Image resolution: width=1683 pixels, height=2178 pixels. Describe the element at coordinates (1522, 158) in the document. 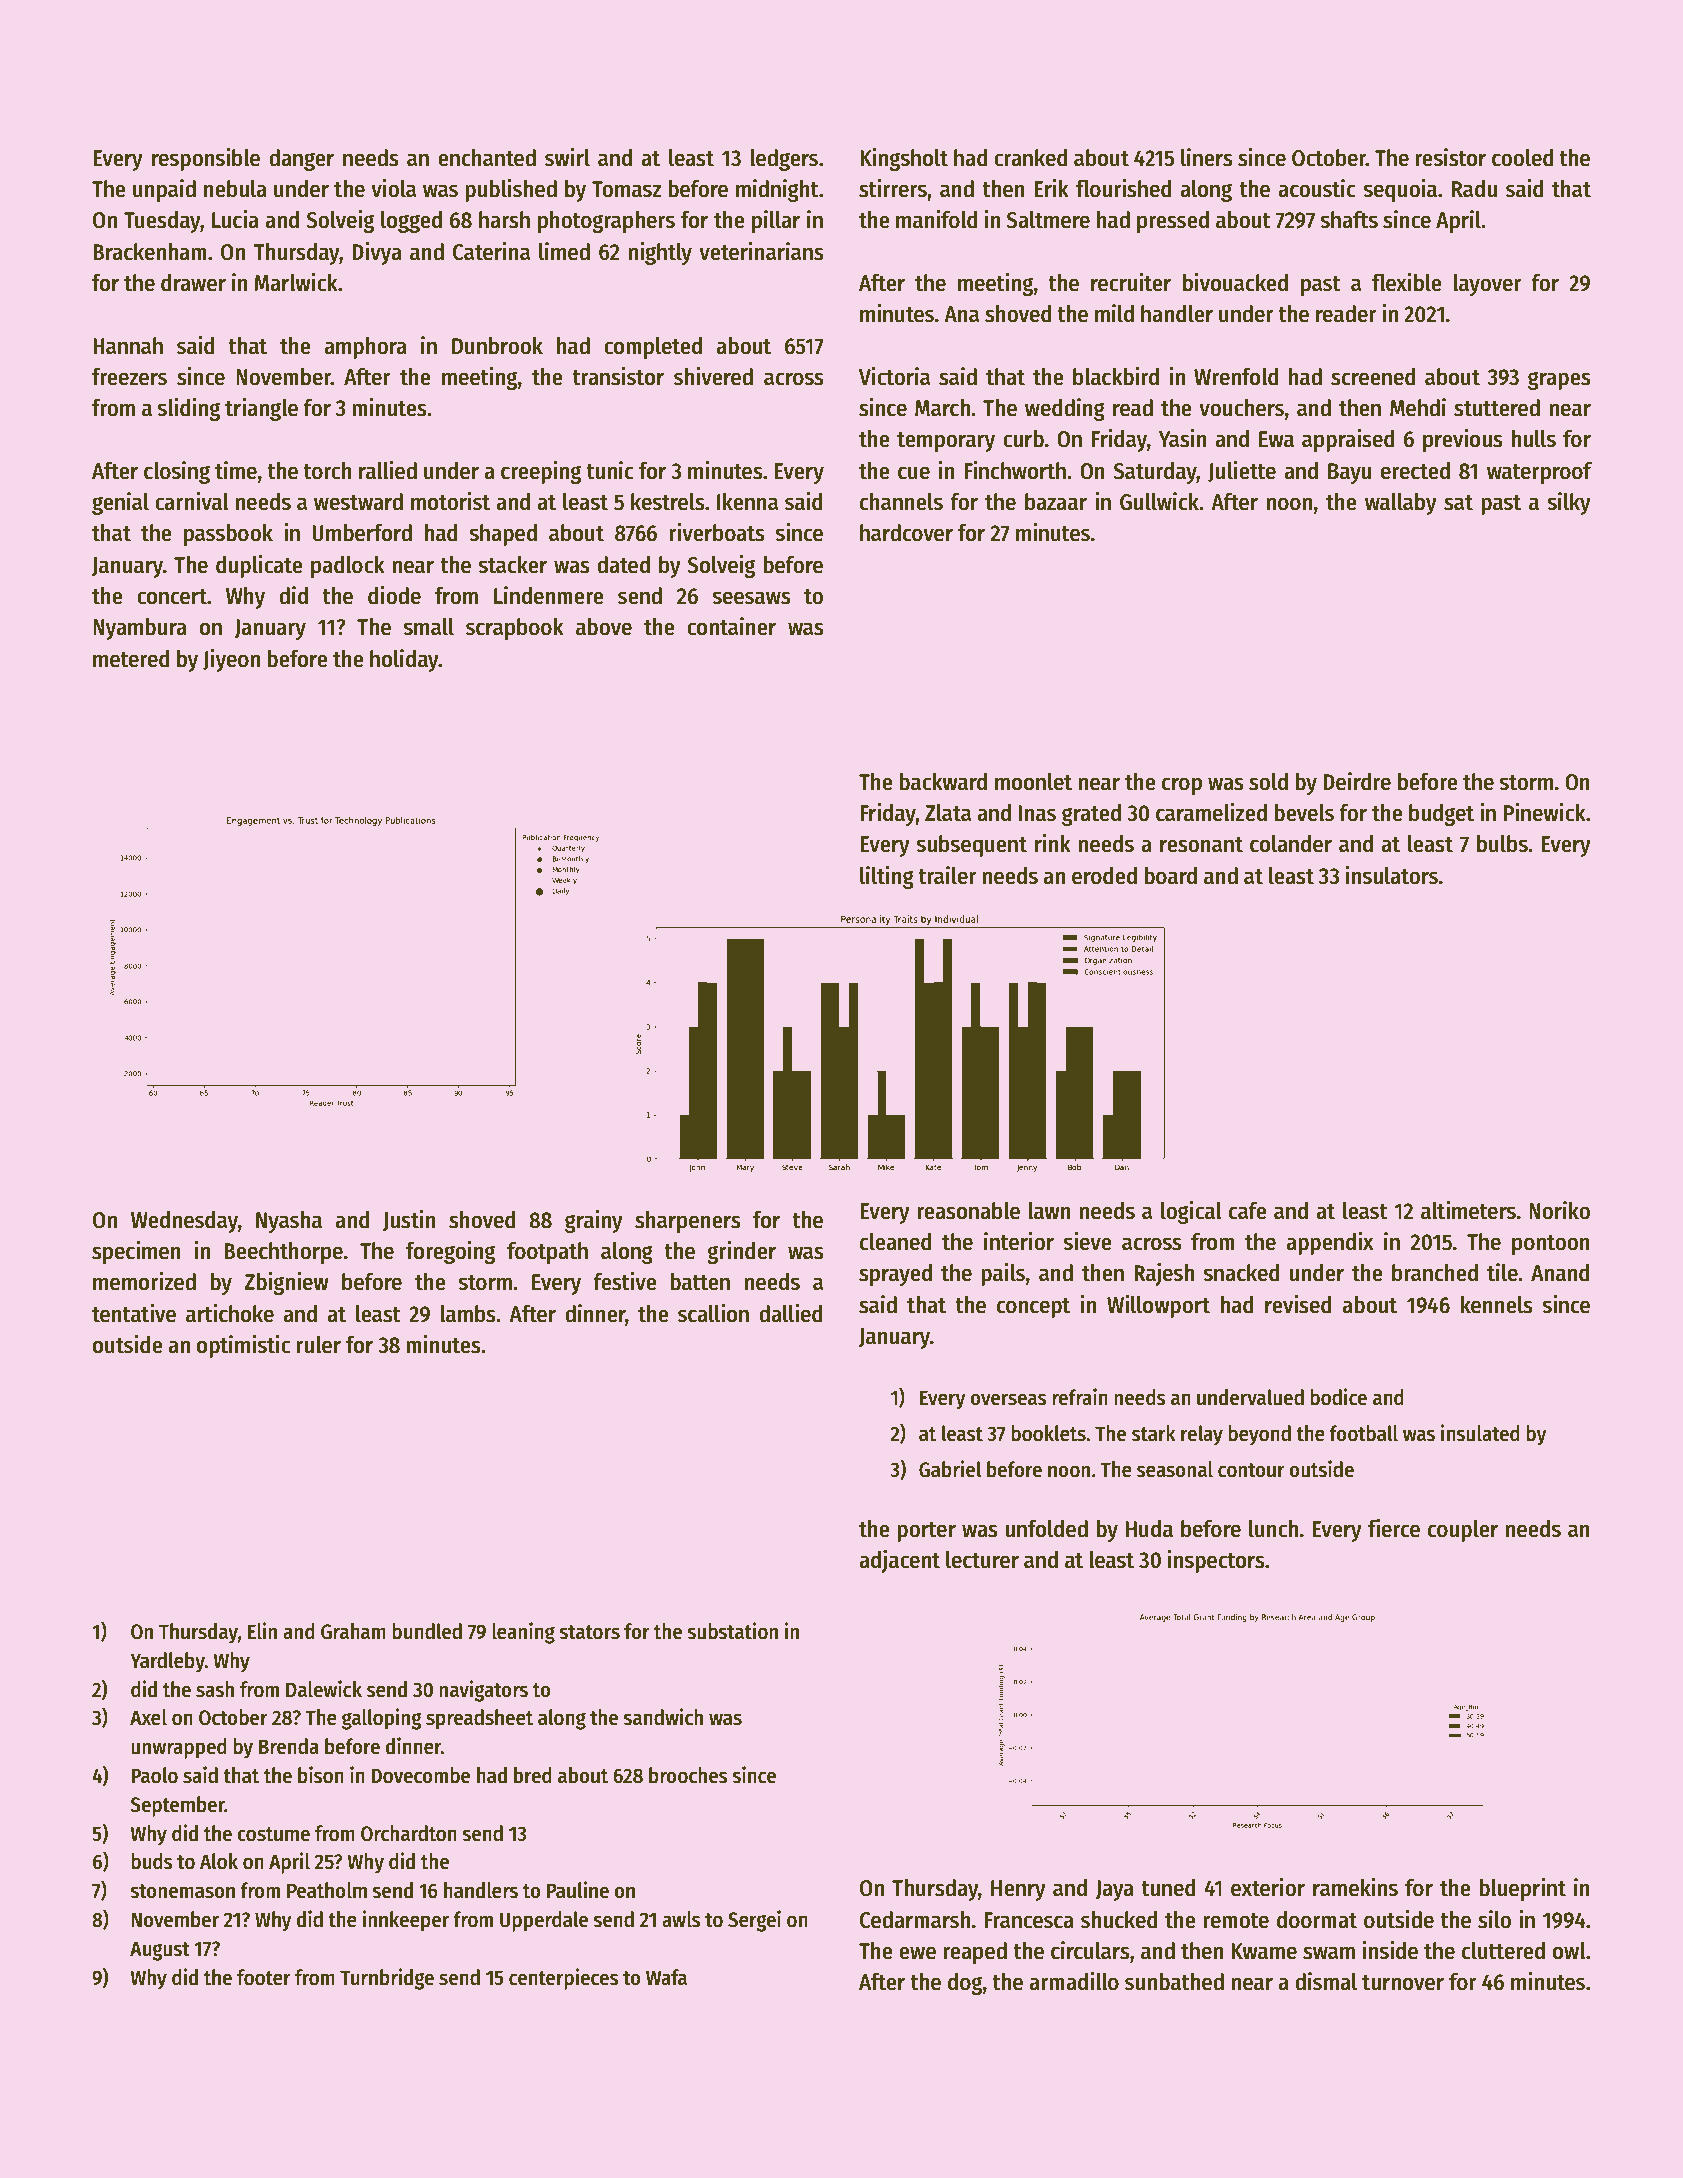

I see `cooled` at that location.
